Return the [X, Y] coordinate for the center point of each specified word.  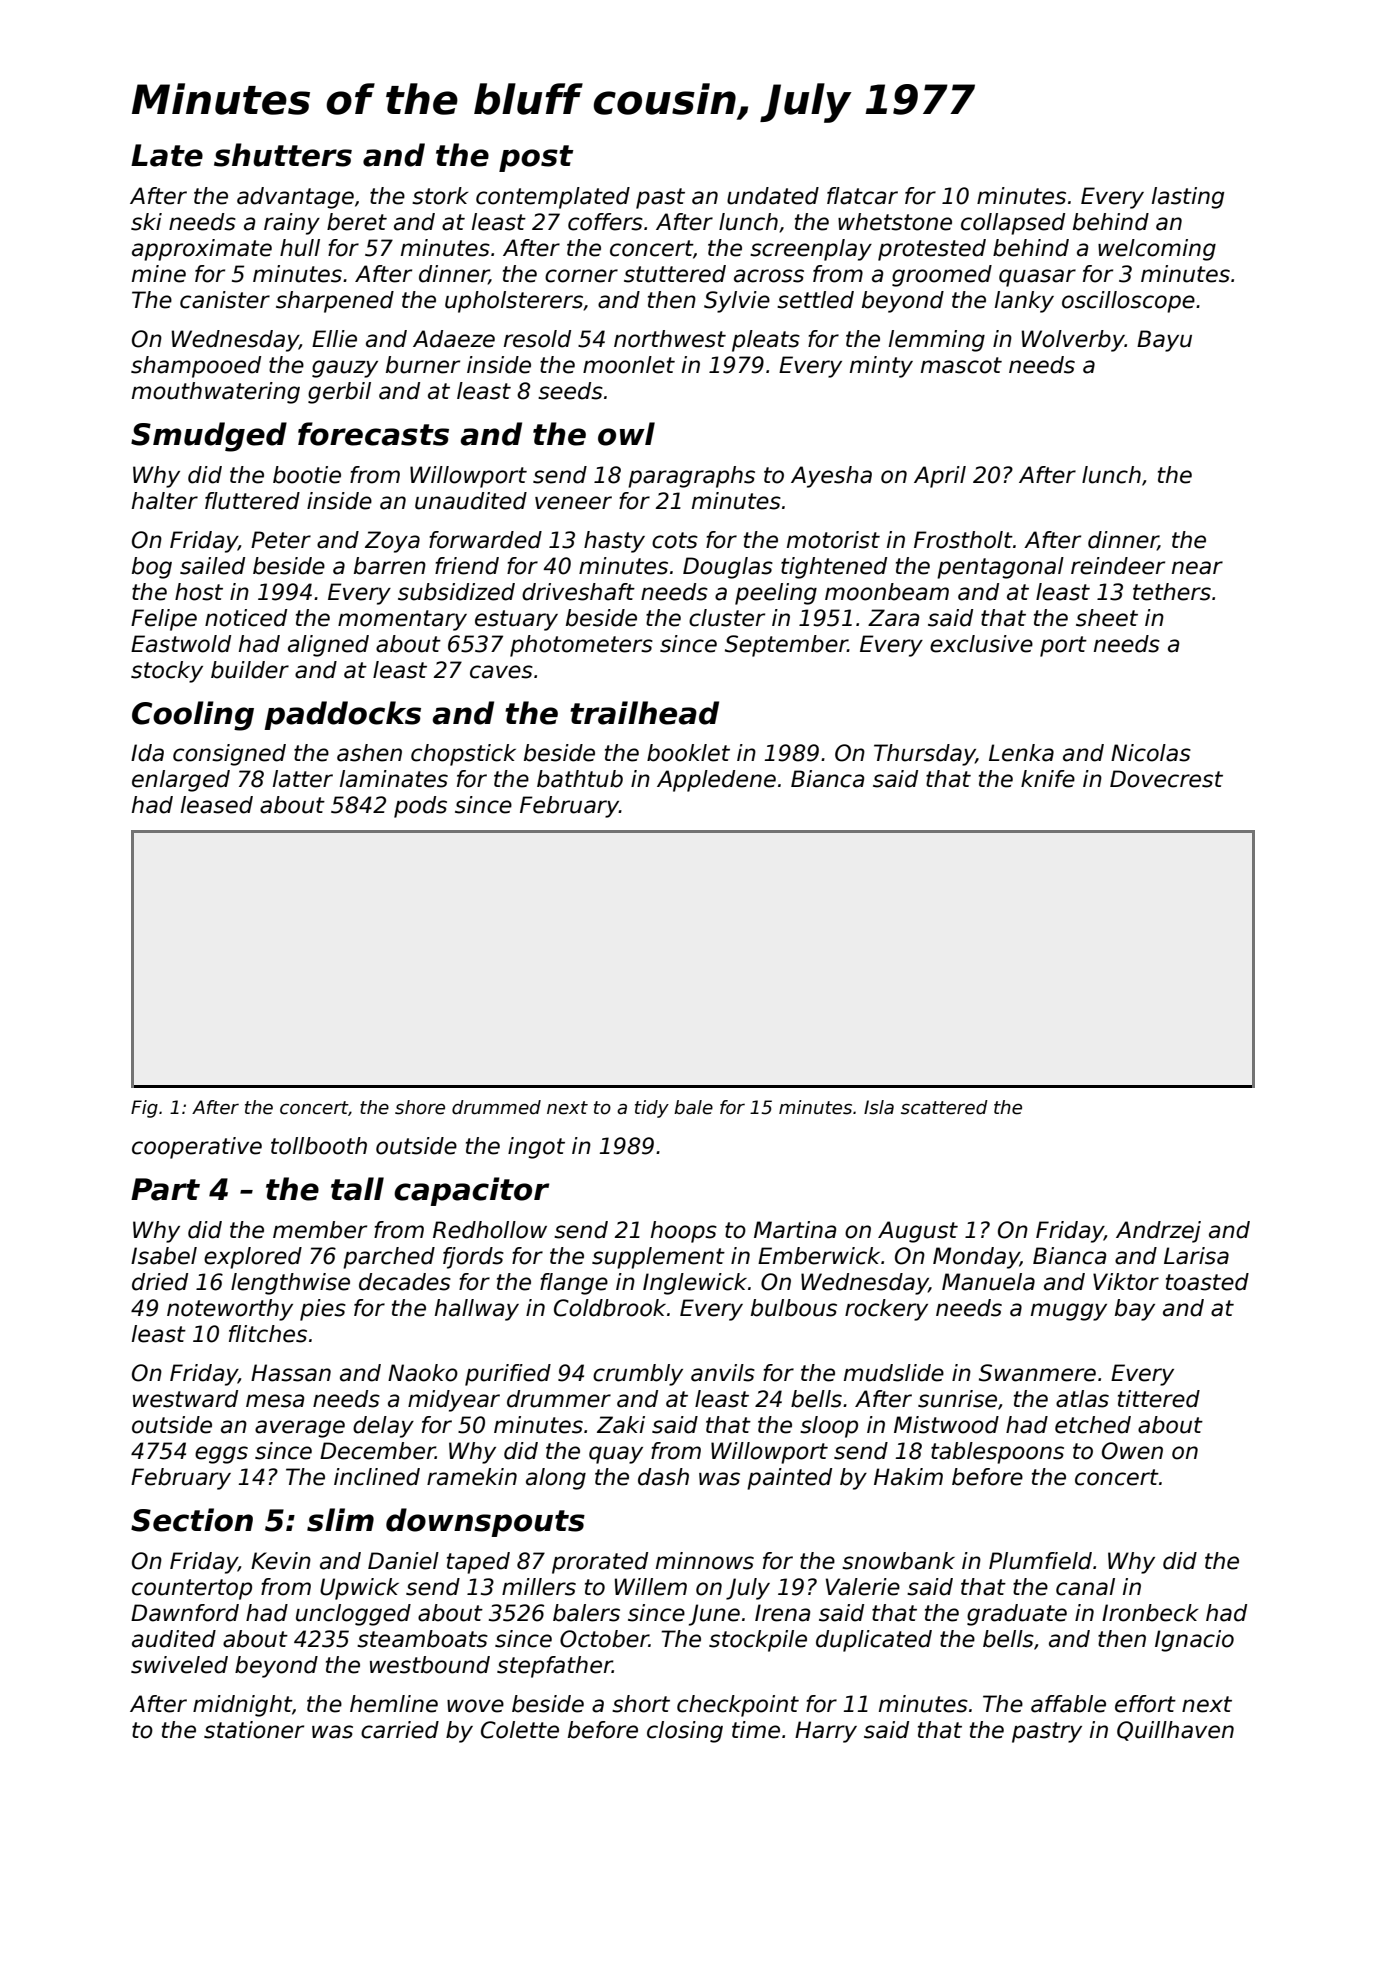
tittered [1159, 1399]
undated [773, 196]
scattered [944, 1107]
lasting [1188, 198]
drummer [559, 1399]
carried [400, 1730]
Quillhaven [1175, 1731]
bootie [307, 475]
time [756, 1730]
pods [420, 807]
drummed [496, 1107]
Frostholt [963, 540]
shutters [283, 155]
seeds [570, 391]
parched [389, 1258]
